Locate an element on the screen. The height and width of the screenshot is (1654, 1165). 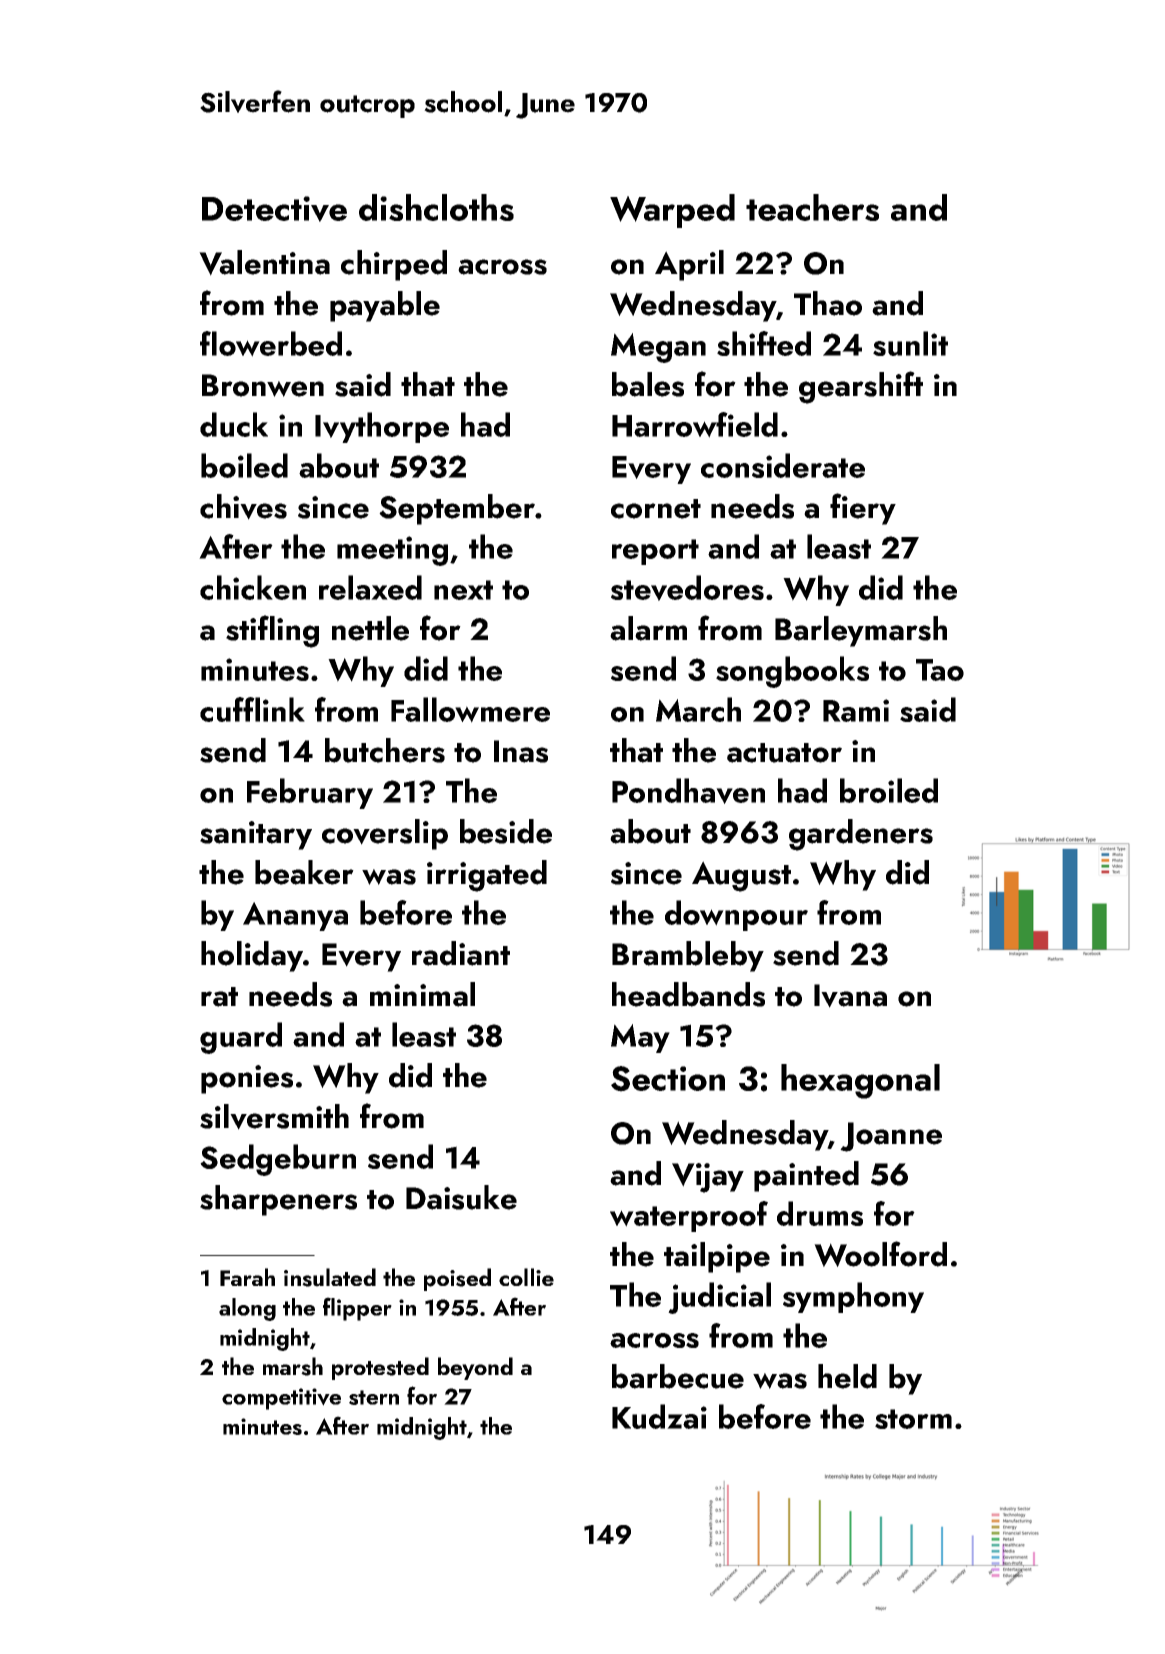
fiery is located at coordinates (863, 509).
